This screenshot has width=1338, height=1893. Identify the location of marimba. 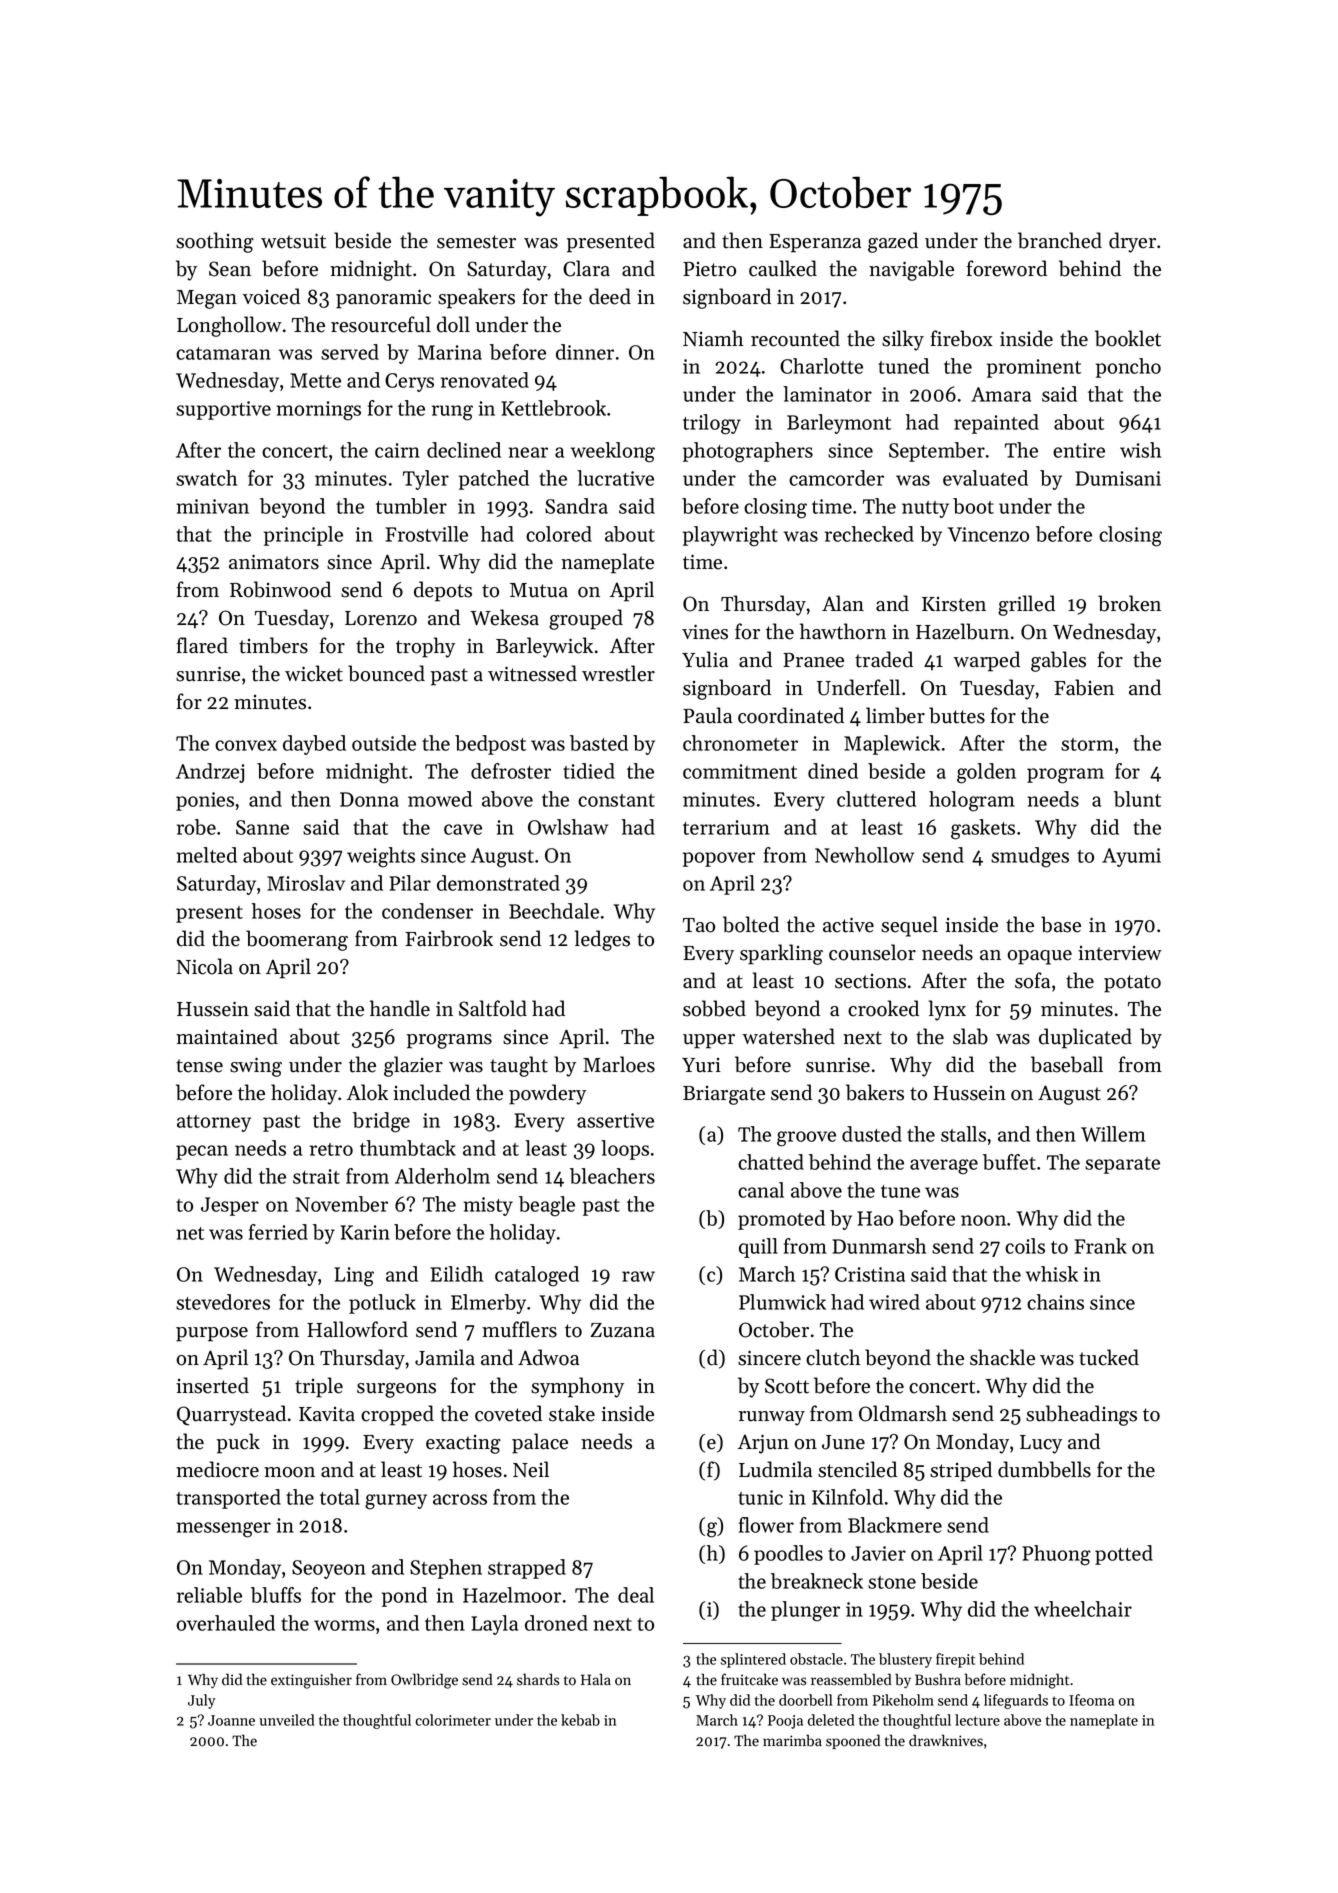
(792, 1740).
